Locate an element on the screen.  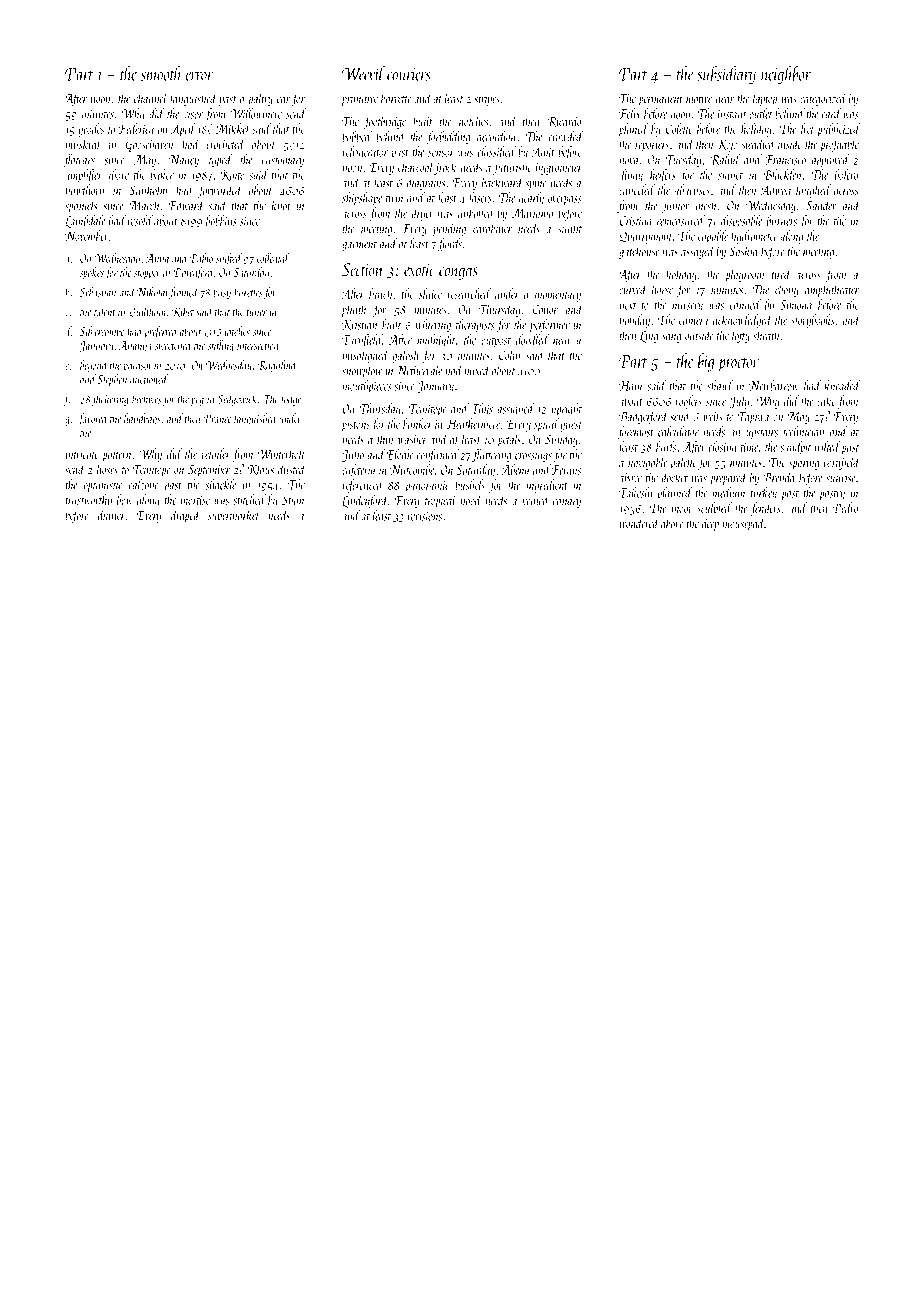
canceled is located at coordinates (637, 189).
